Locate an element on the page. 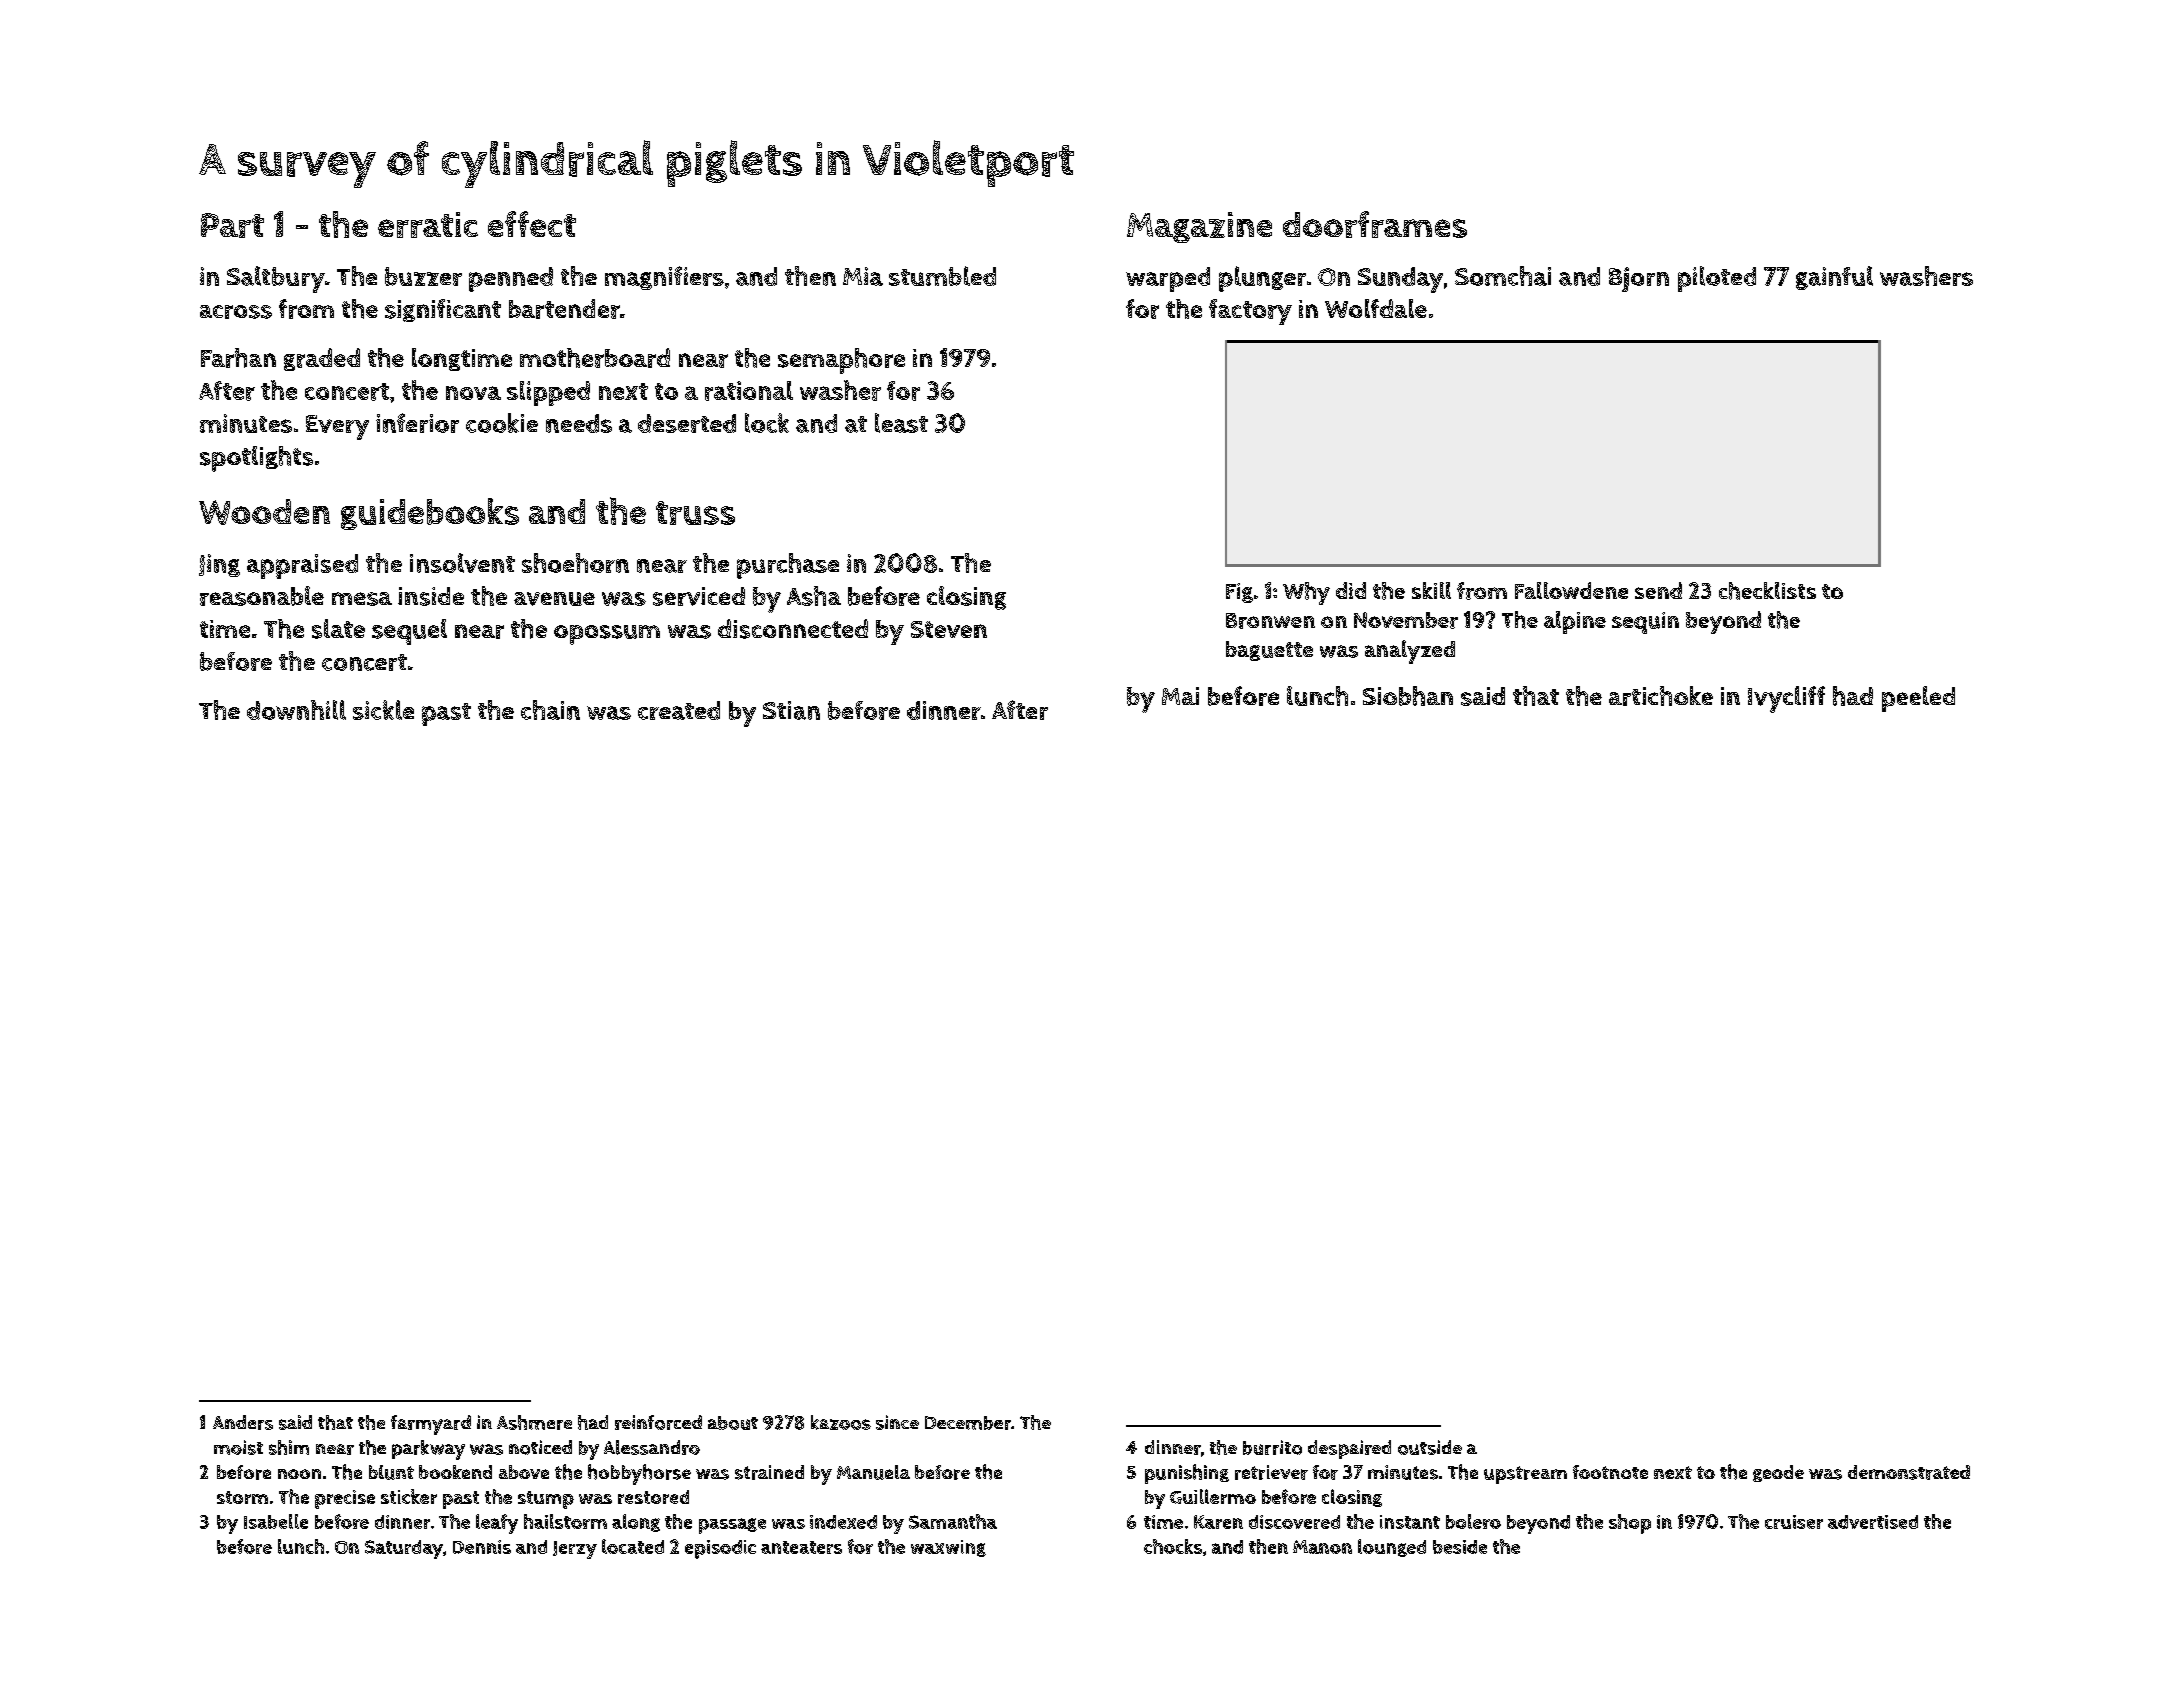 This image has width=2178, height=1683. Stian is located at coordinates (791, 710).
